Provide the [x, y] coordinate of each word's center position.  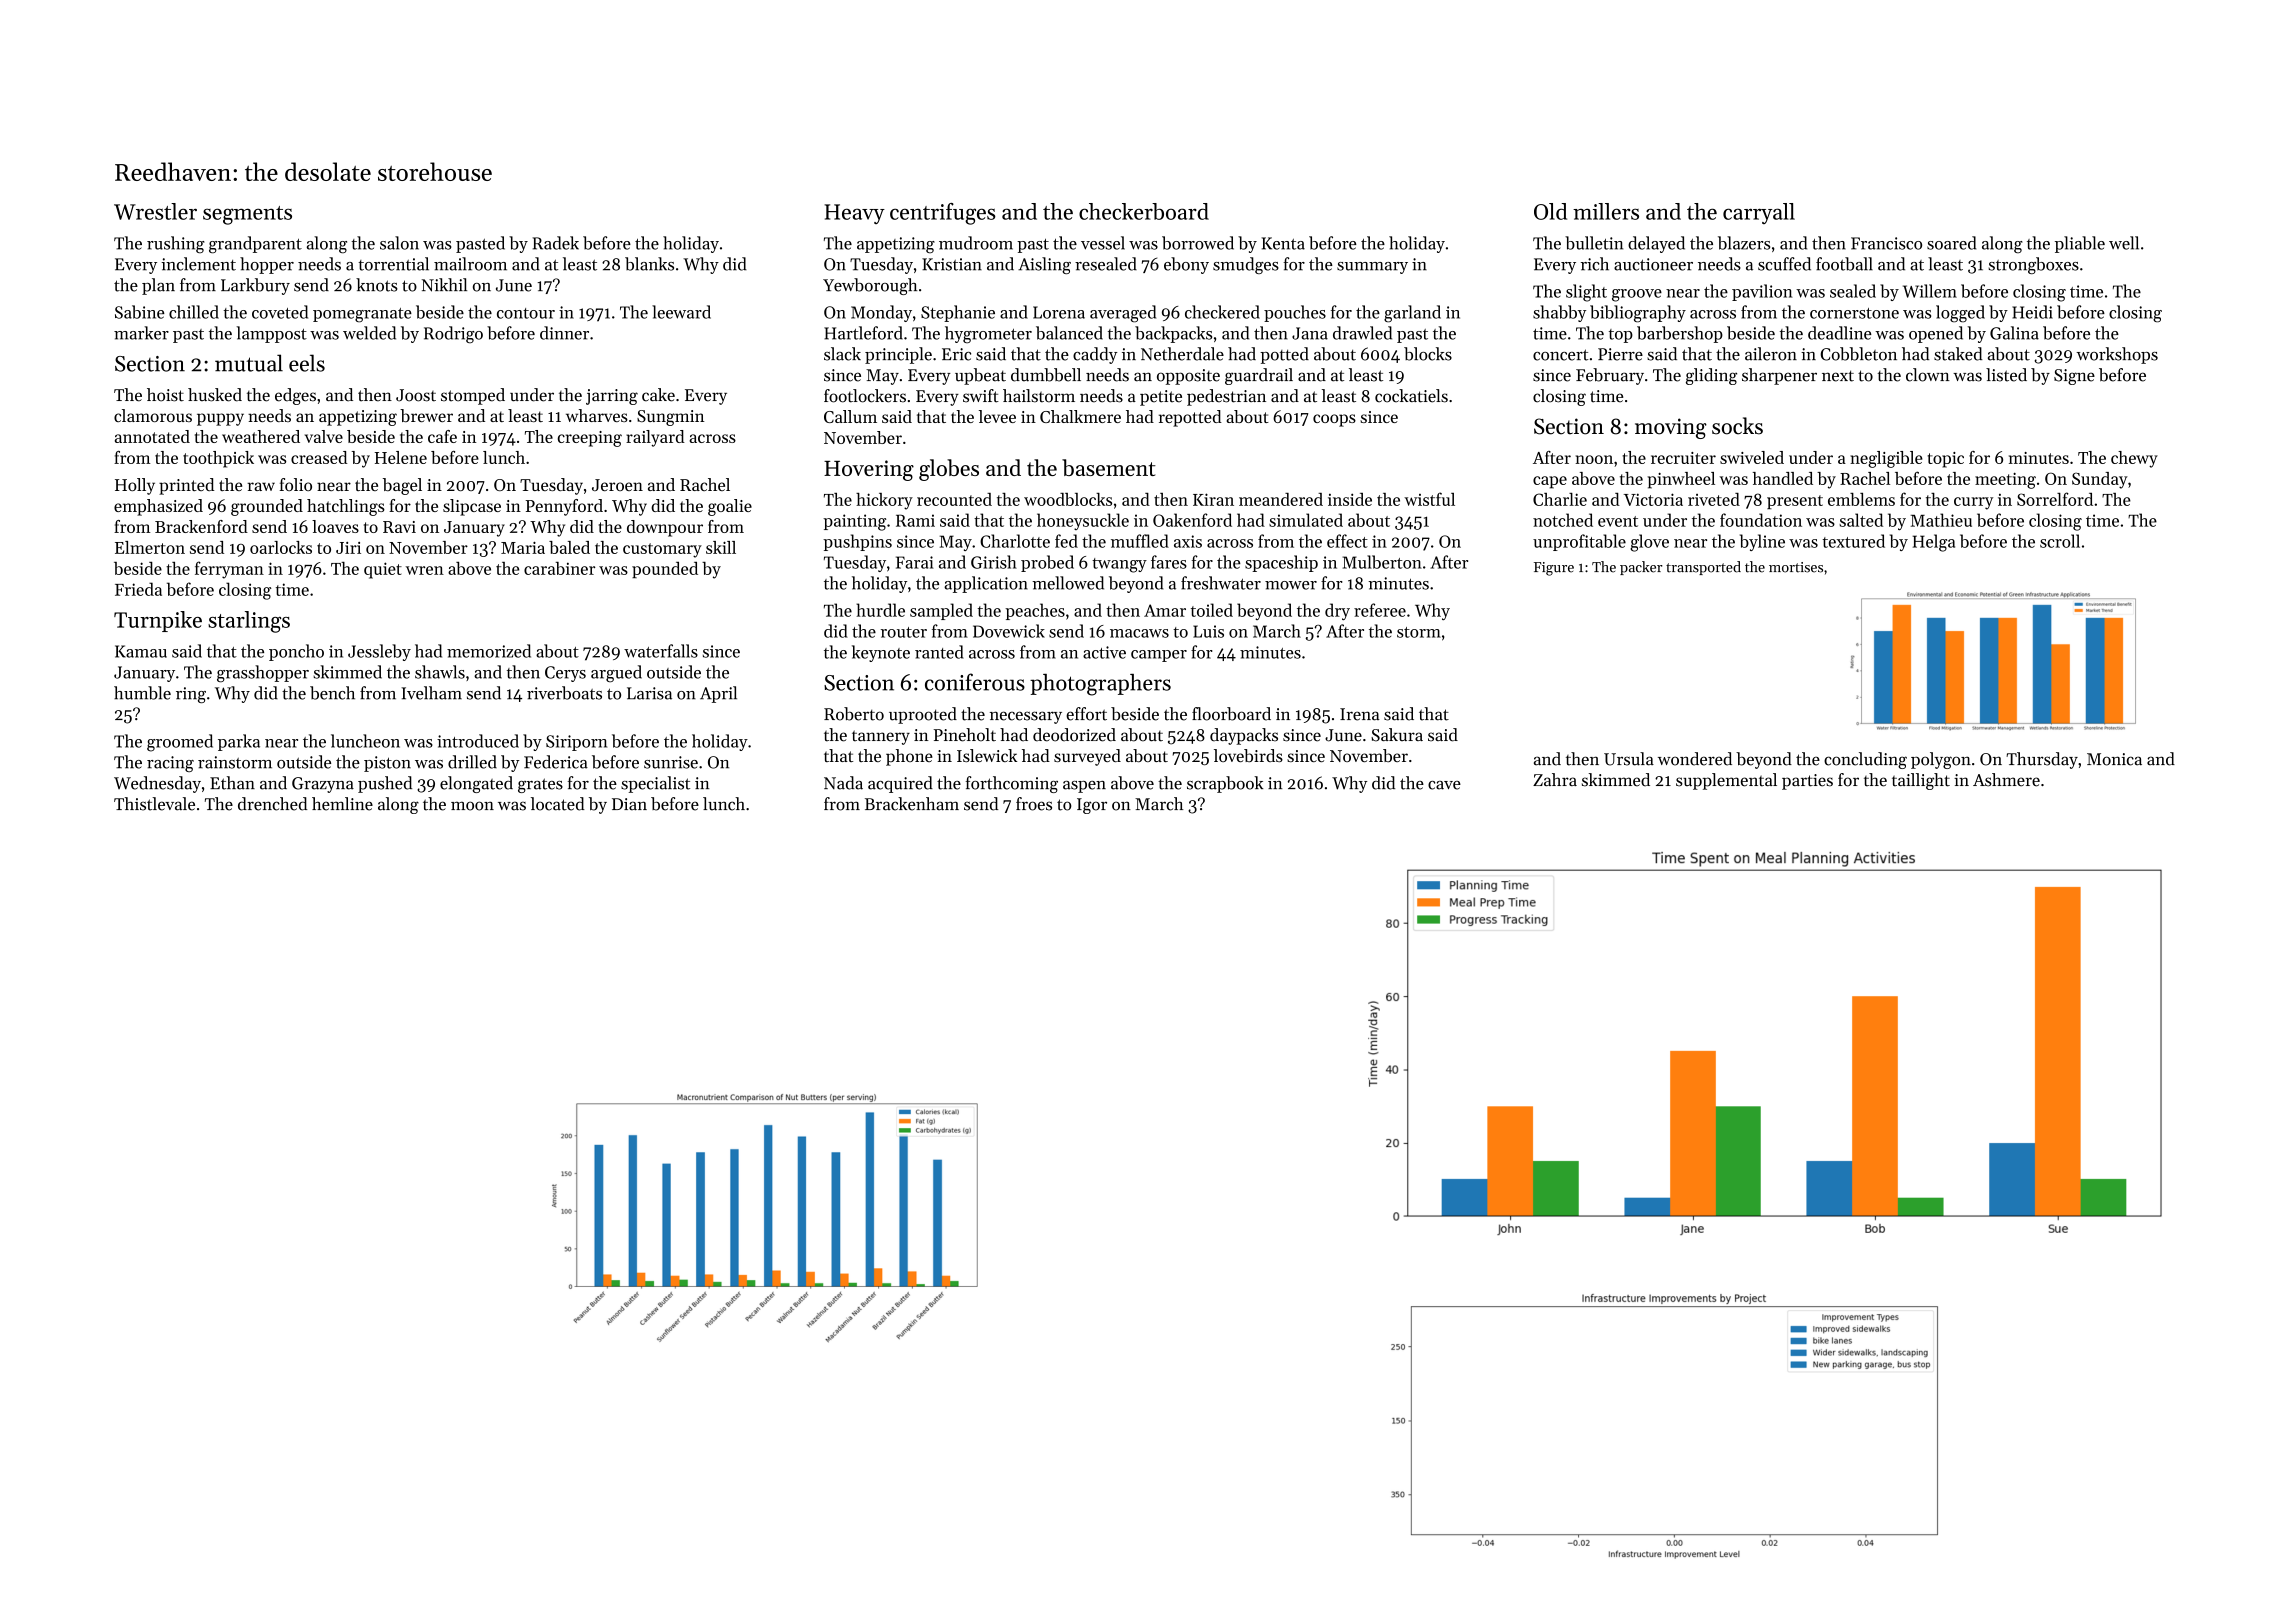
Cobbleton [1858, 354]
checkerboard [1144, 211]
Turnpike [158, 621]
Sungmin [671, 418]
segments [247, 215]
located [558, 804]
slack [842, 354]
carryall [1759, 213]
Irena [1360, 714]
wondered [1695, 759]
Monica [2114, 759]
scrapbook [1225, 784]
